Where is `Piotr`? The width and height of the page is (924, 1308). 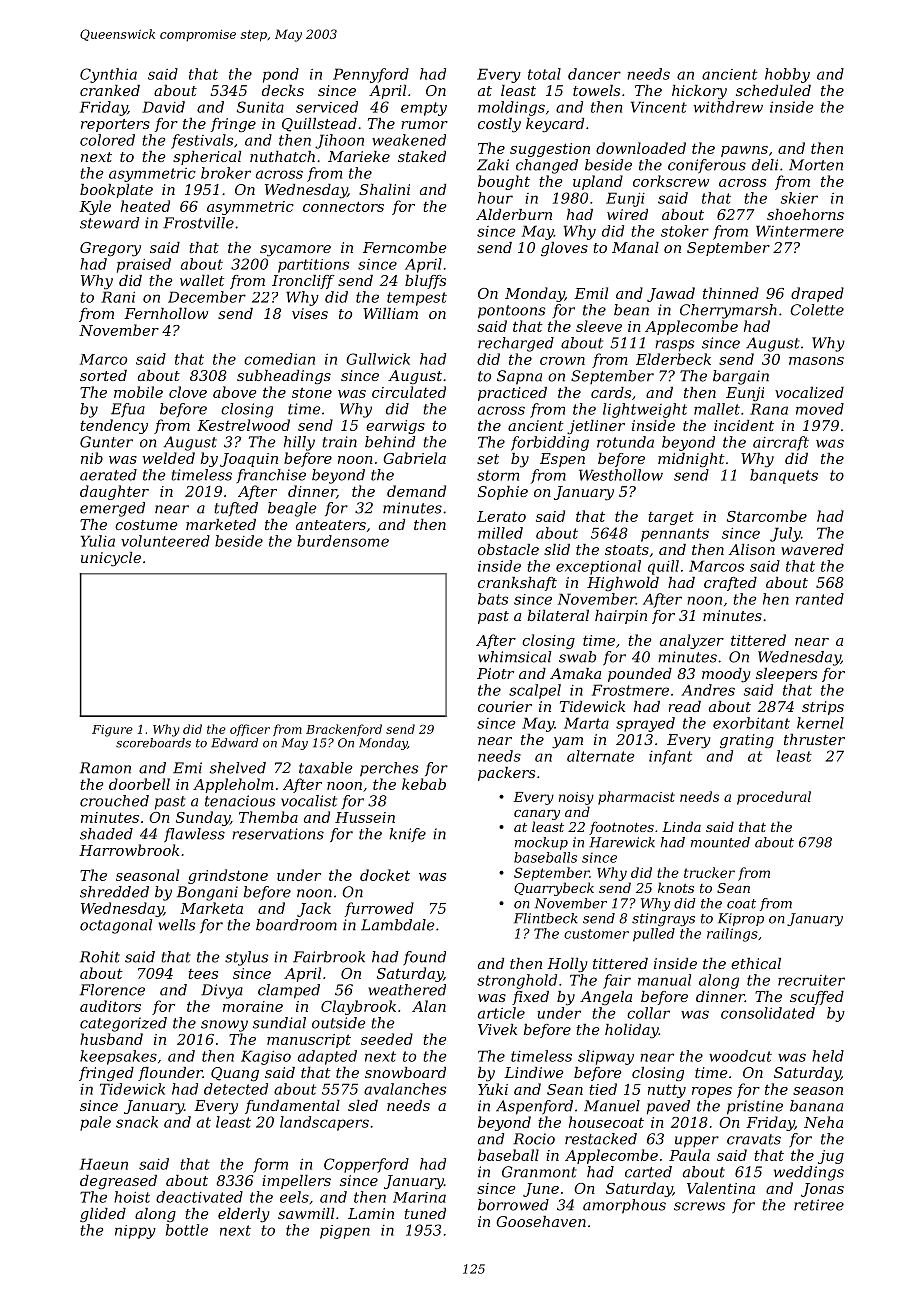
Piotr is located at coordinates (495, 673).
